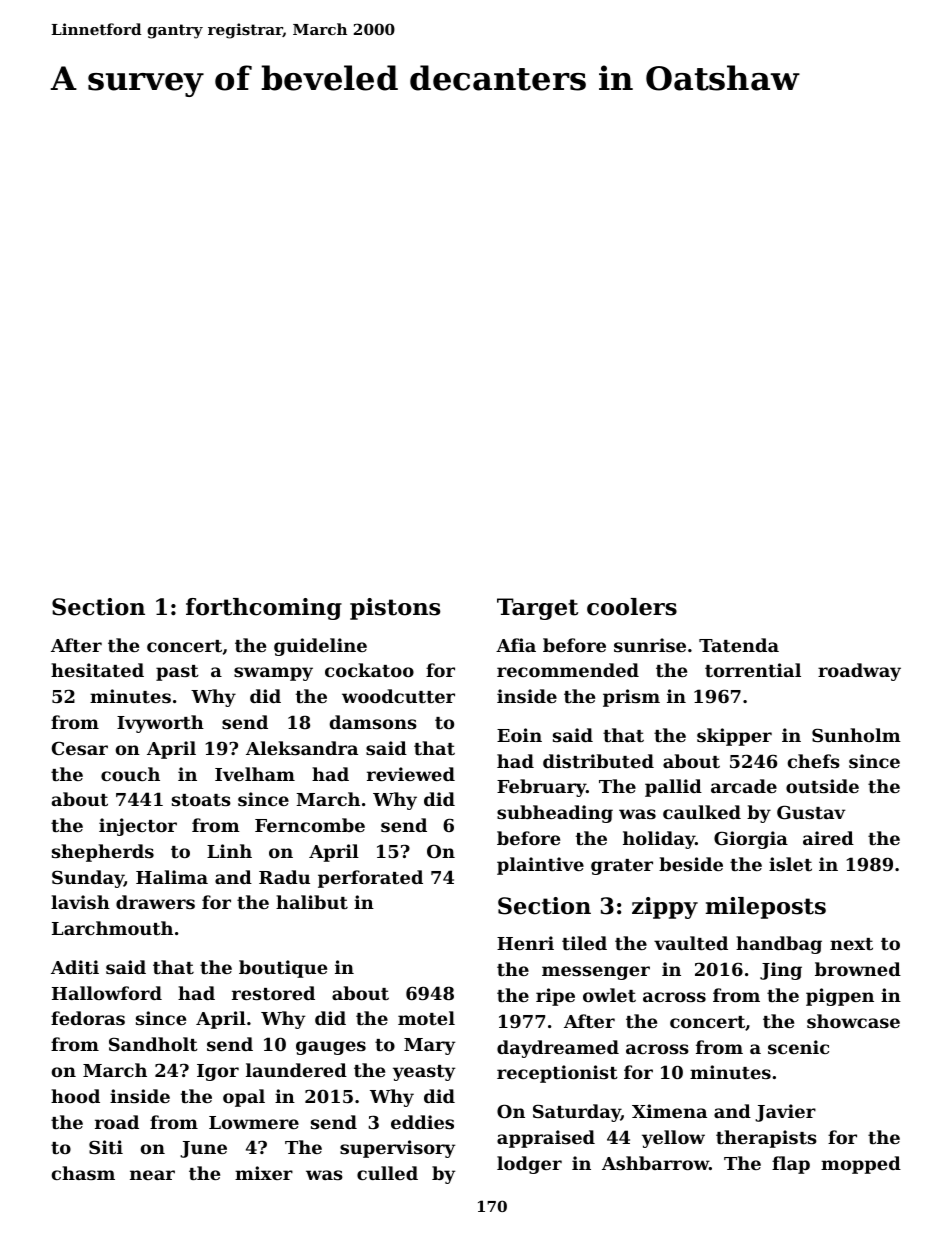 The height and width of the page is (1233, 952). Describe the element at coordinates (88, 879) in the page. I see `Sunday` at that location.
